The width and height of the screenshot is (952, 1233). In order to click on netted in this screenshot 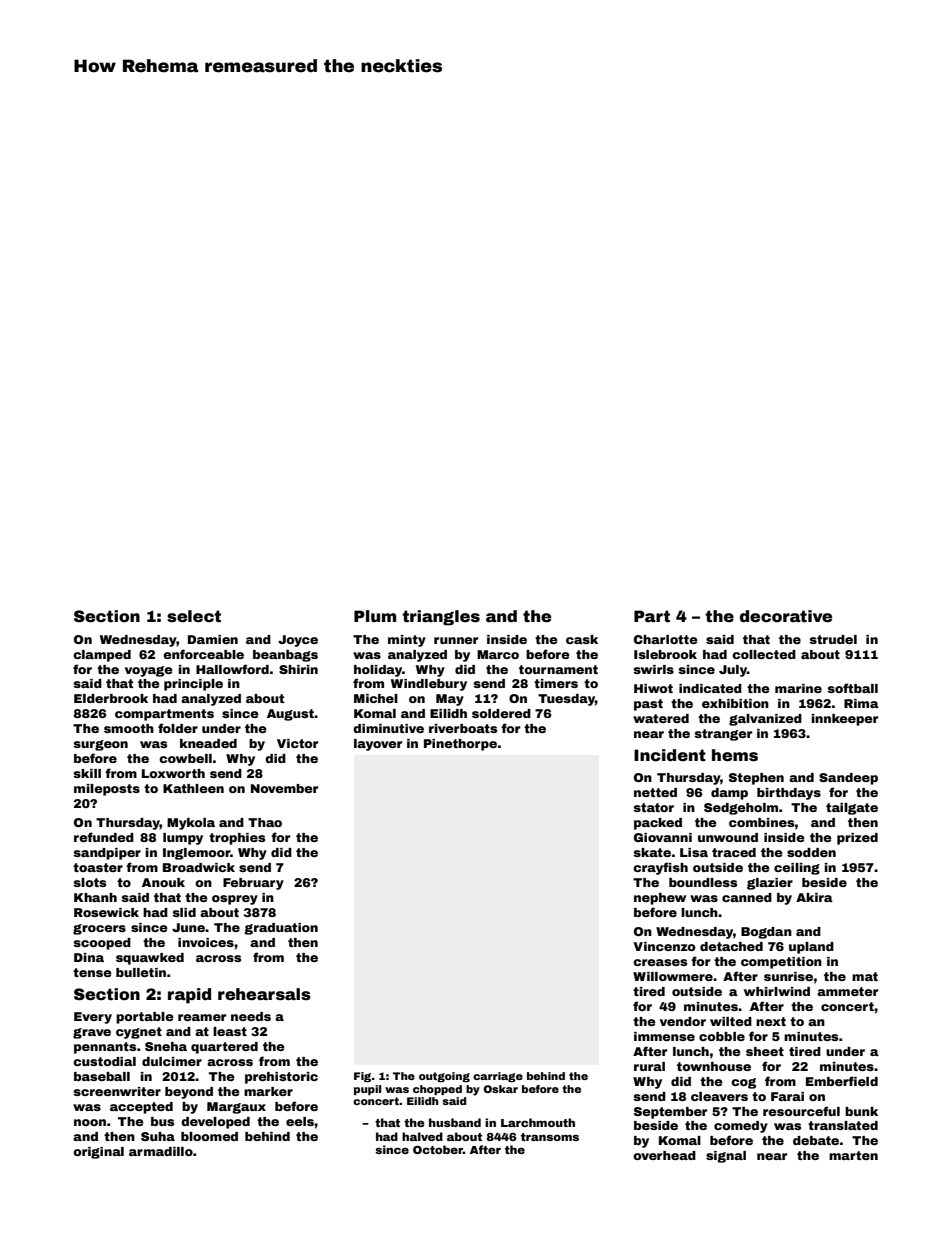, I will do `click(655, 792)`.
